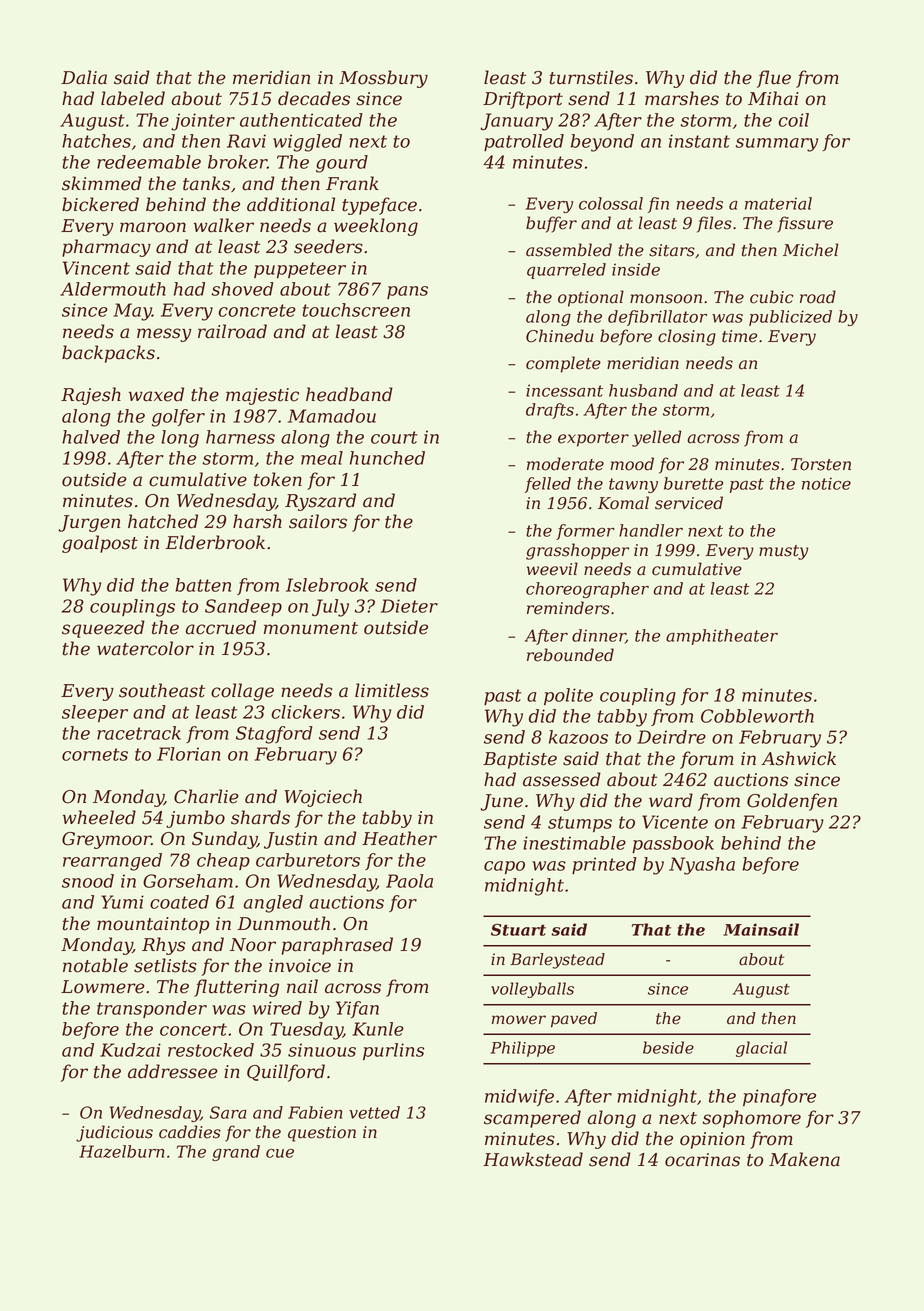  I want to click on drafts, so click(550, 411).
